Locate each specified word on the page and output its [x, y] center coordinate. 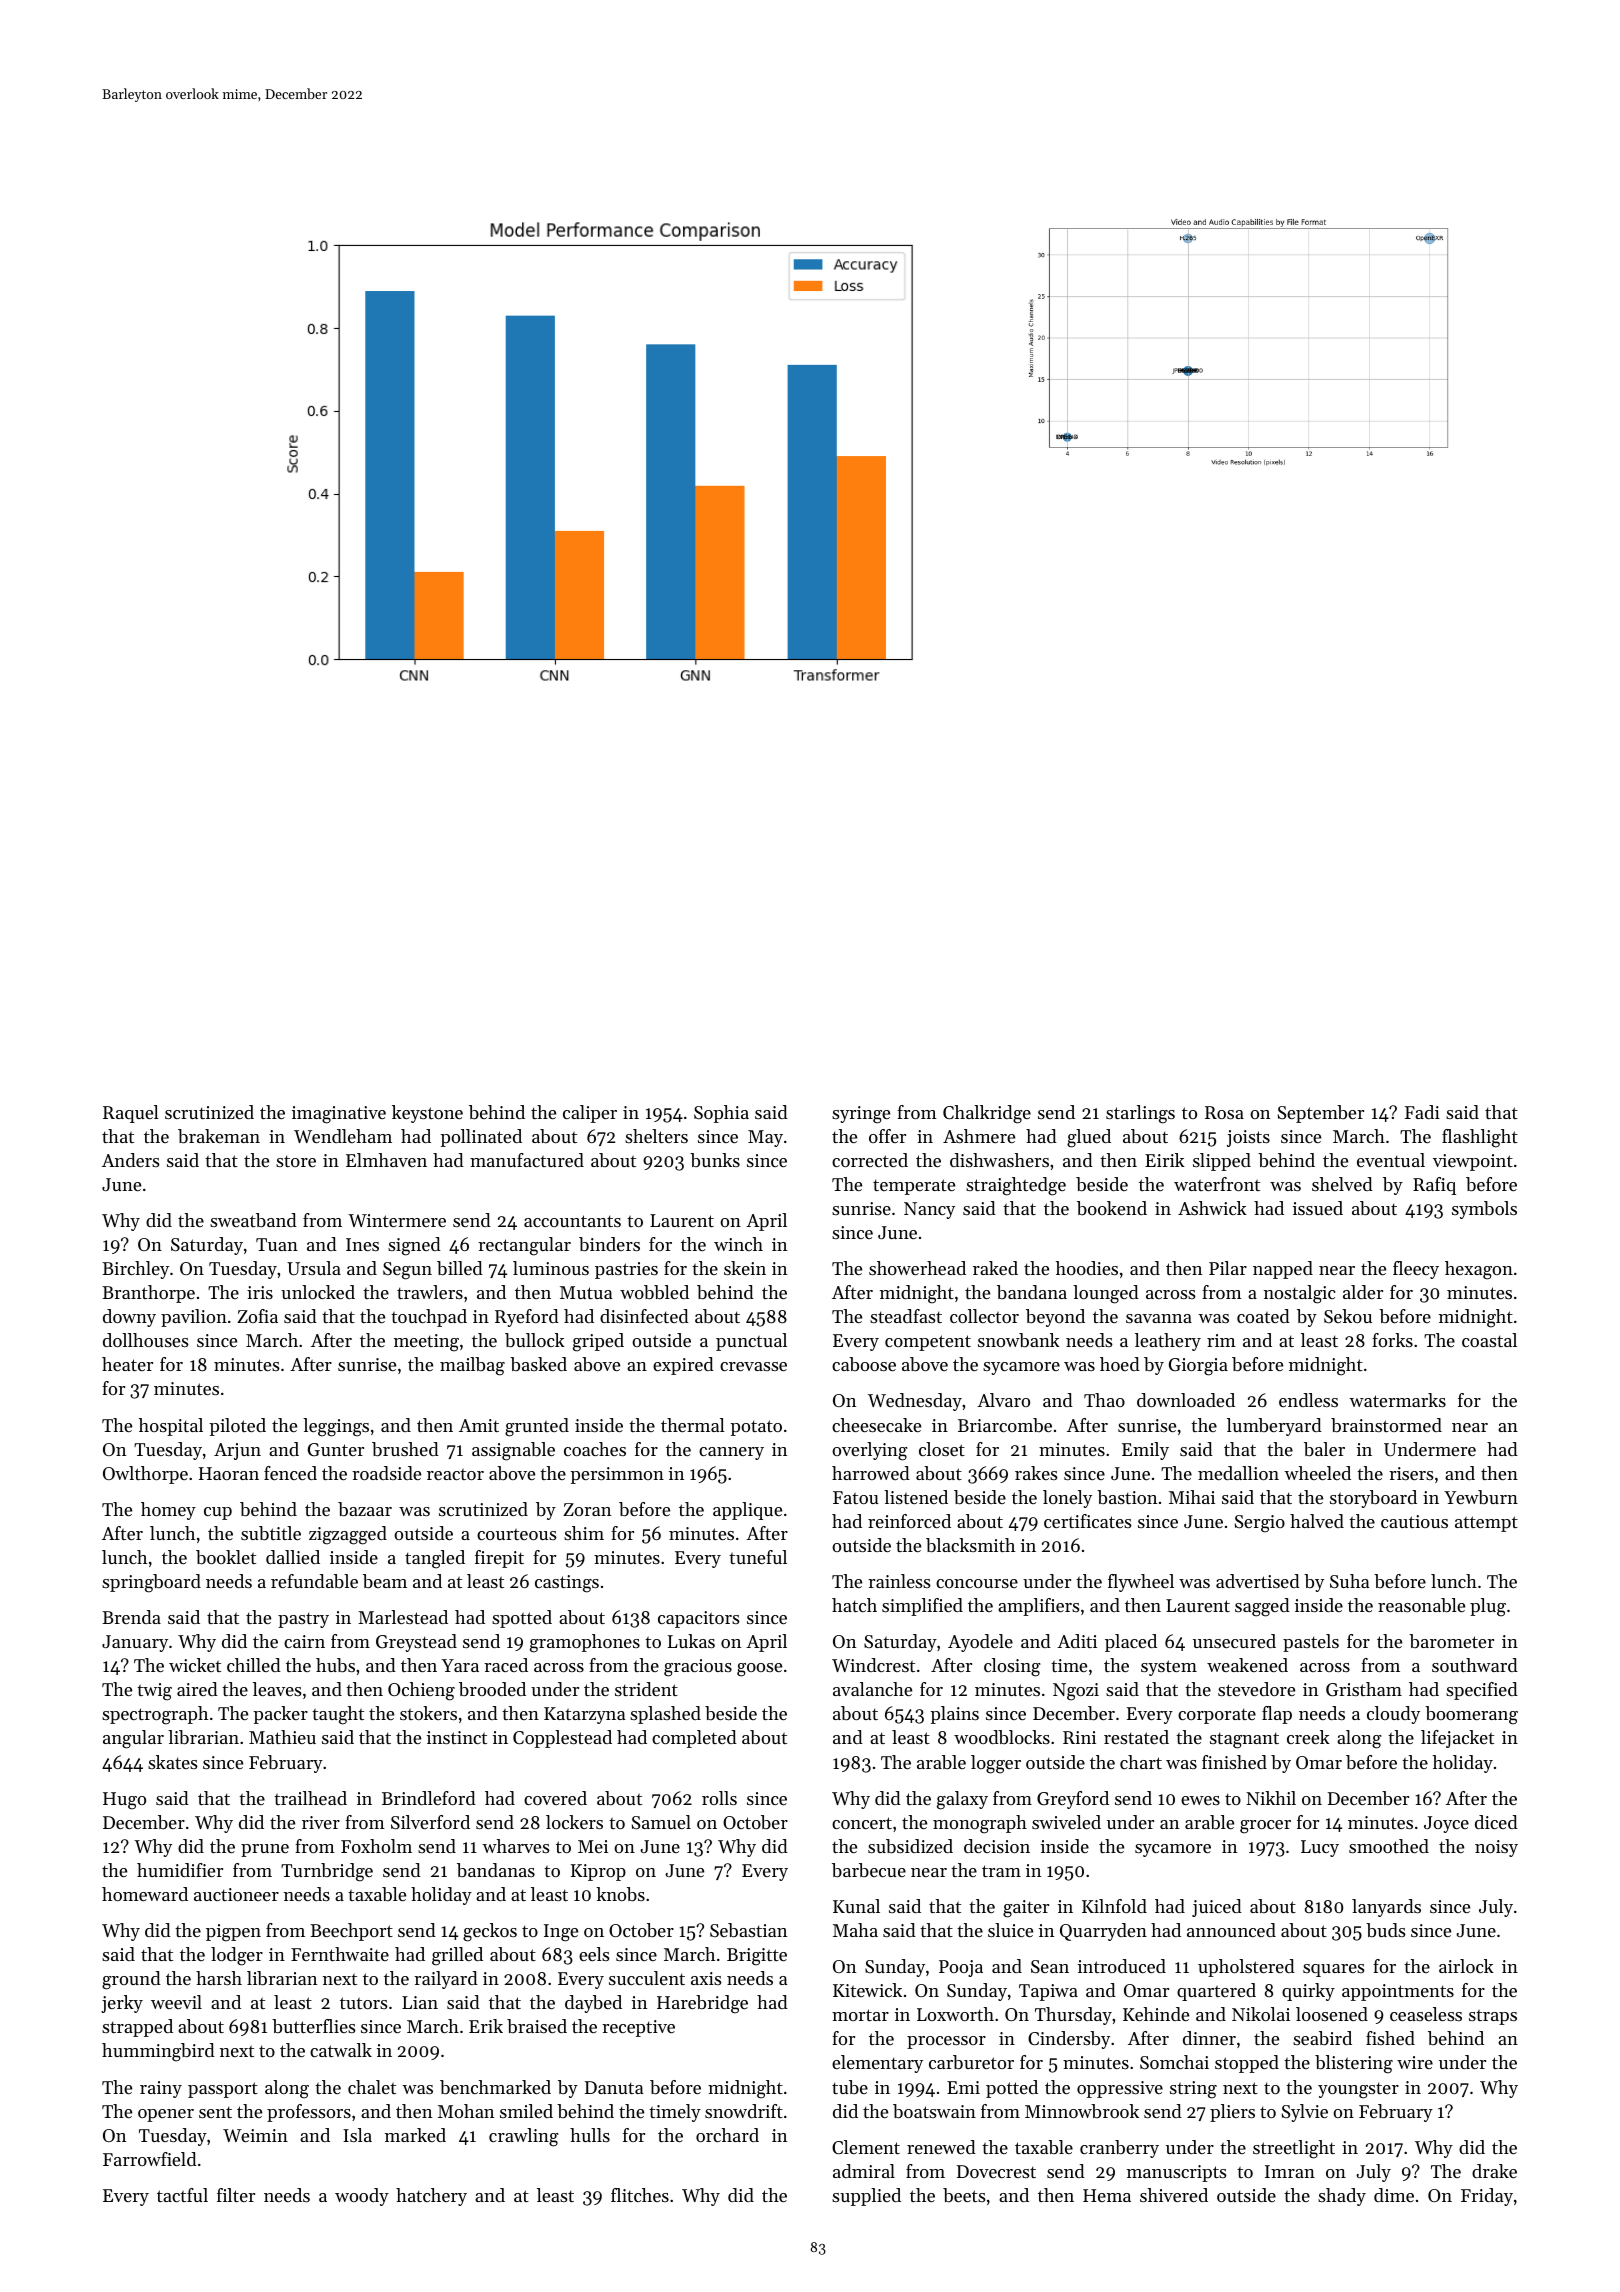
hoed [1120, 1364]
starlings [1140, 1114]
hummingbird [158, 2052]
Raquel [131, 1114]
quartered [1216, 1992]
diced [1496, 1822]
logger [996, 1764]
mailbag [472, 1366]
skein [745, 1268]
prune [265, 1850]
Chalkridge [987, 1114]
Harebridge [702, 2004]
